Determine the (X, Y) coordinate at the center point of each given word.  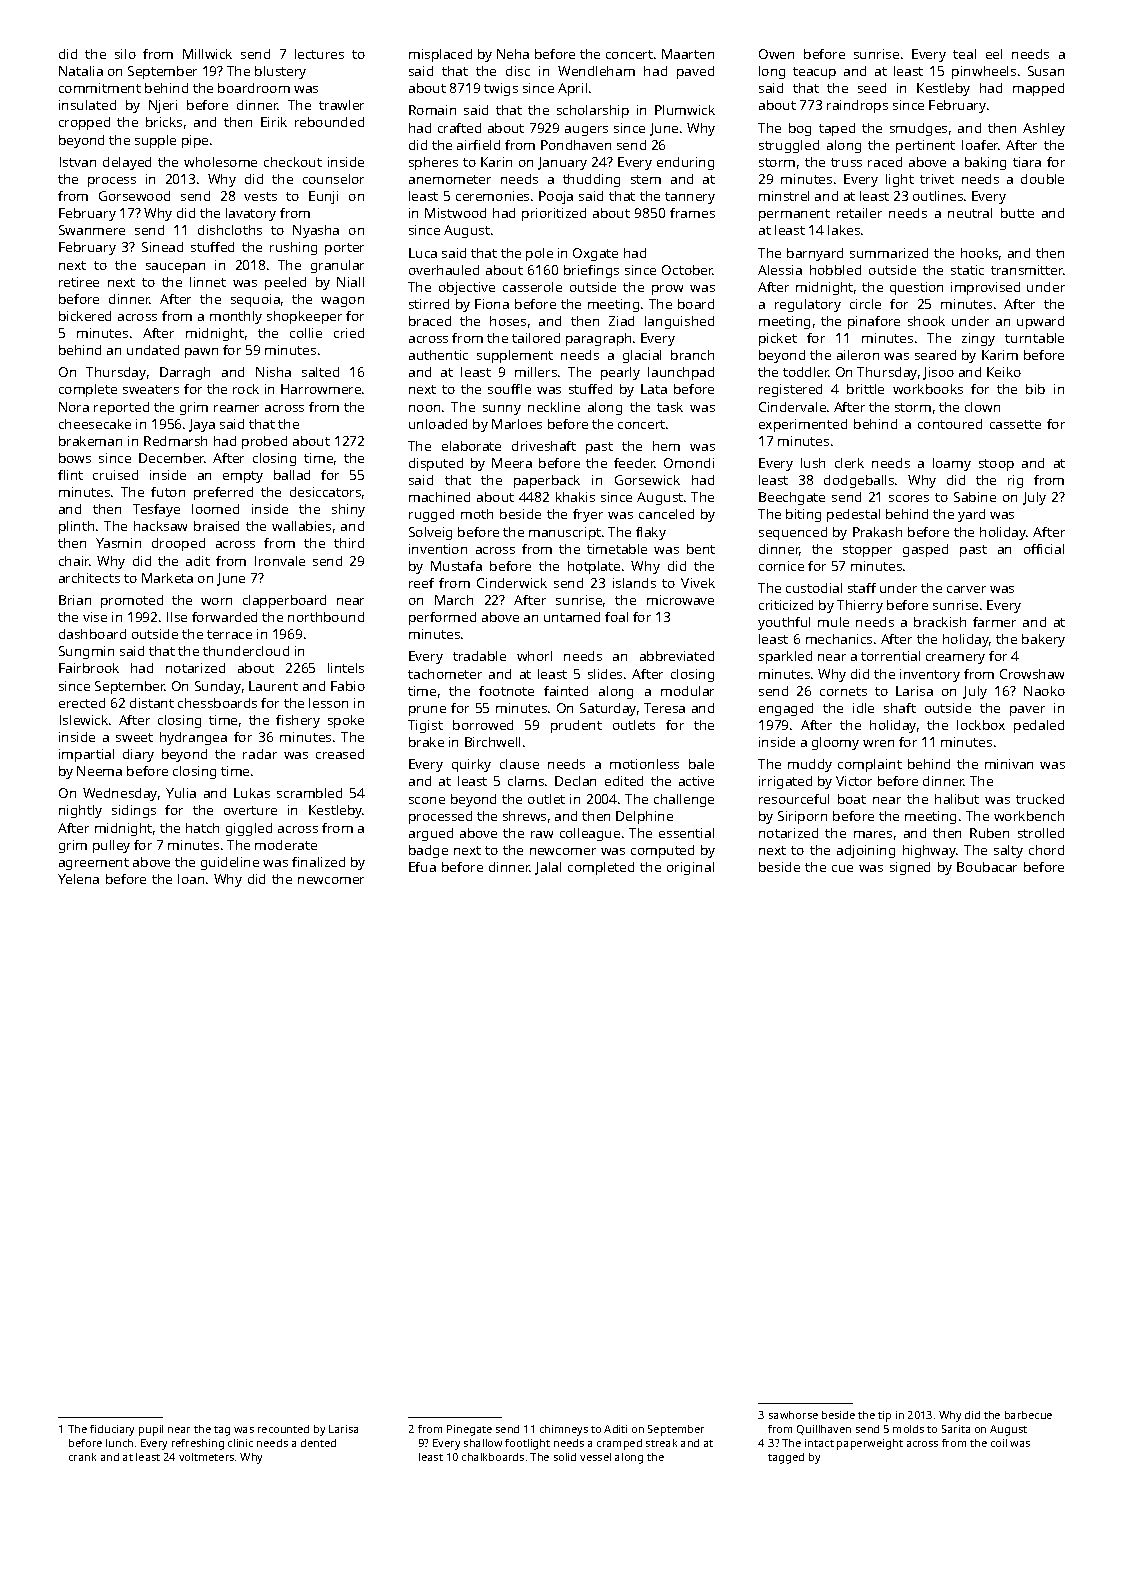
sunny (502, 410)
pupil (151, 1430)
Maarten (688, 54)
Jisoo (938, 373)
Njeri (163, 106)
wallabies (301, 526)
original (690, 868)
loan (191, 879)
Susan (1046, 71)
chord (1046, 850)
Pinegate (469, 1430)
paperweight (870, 1444)
